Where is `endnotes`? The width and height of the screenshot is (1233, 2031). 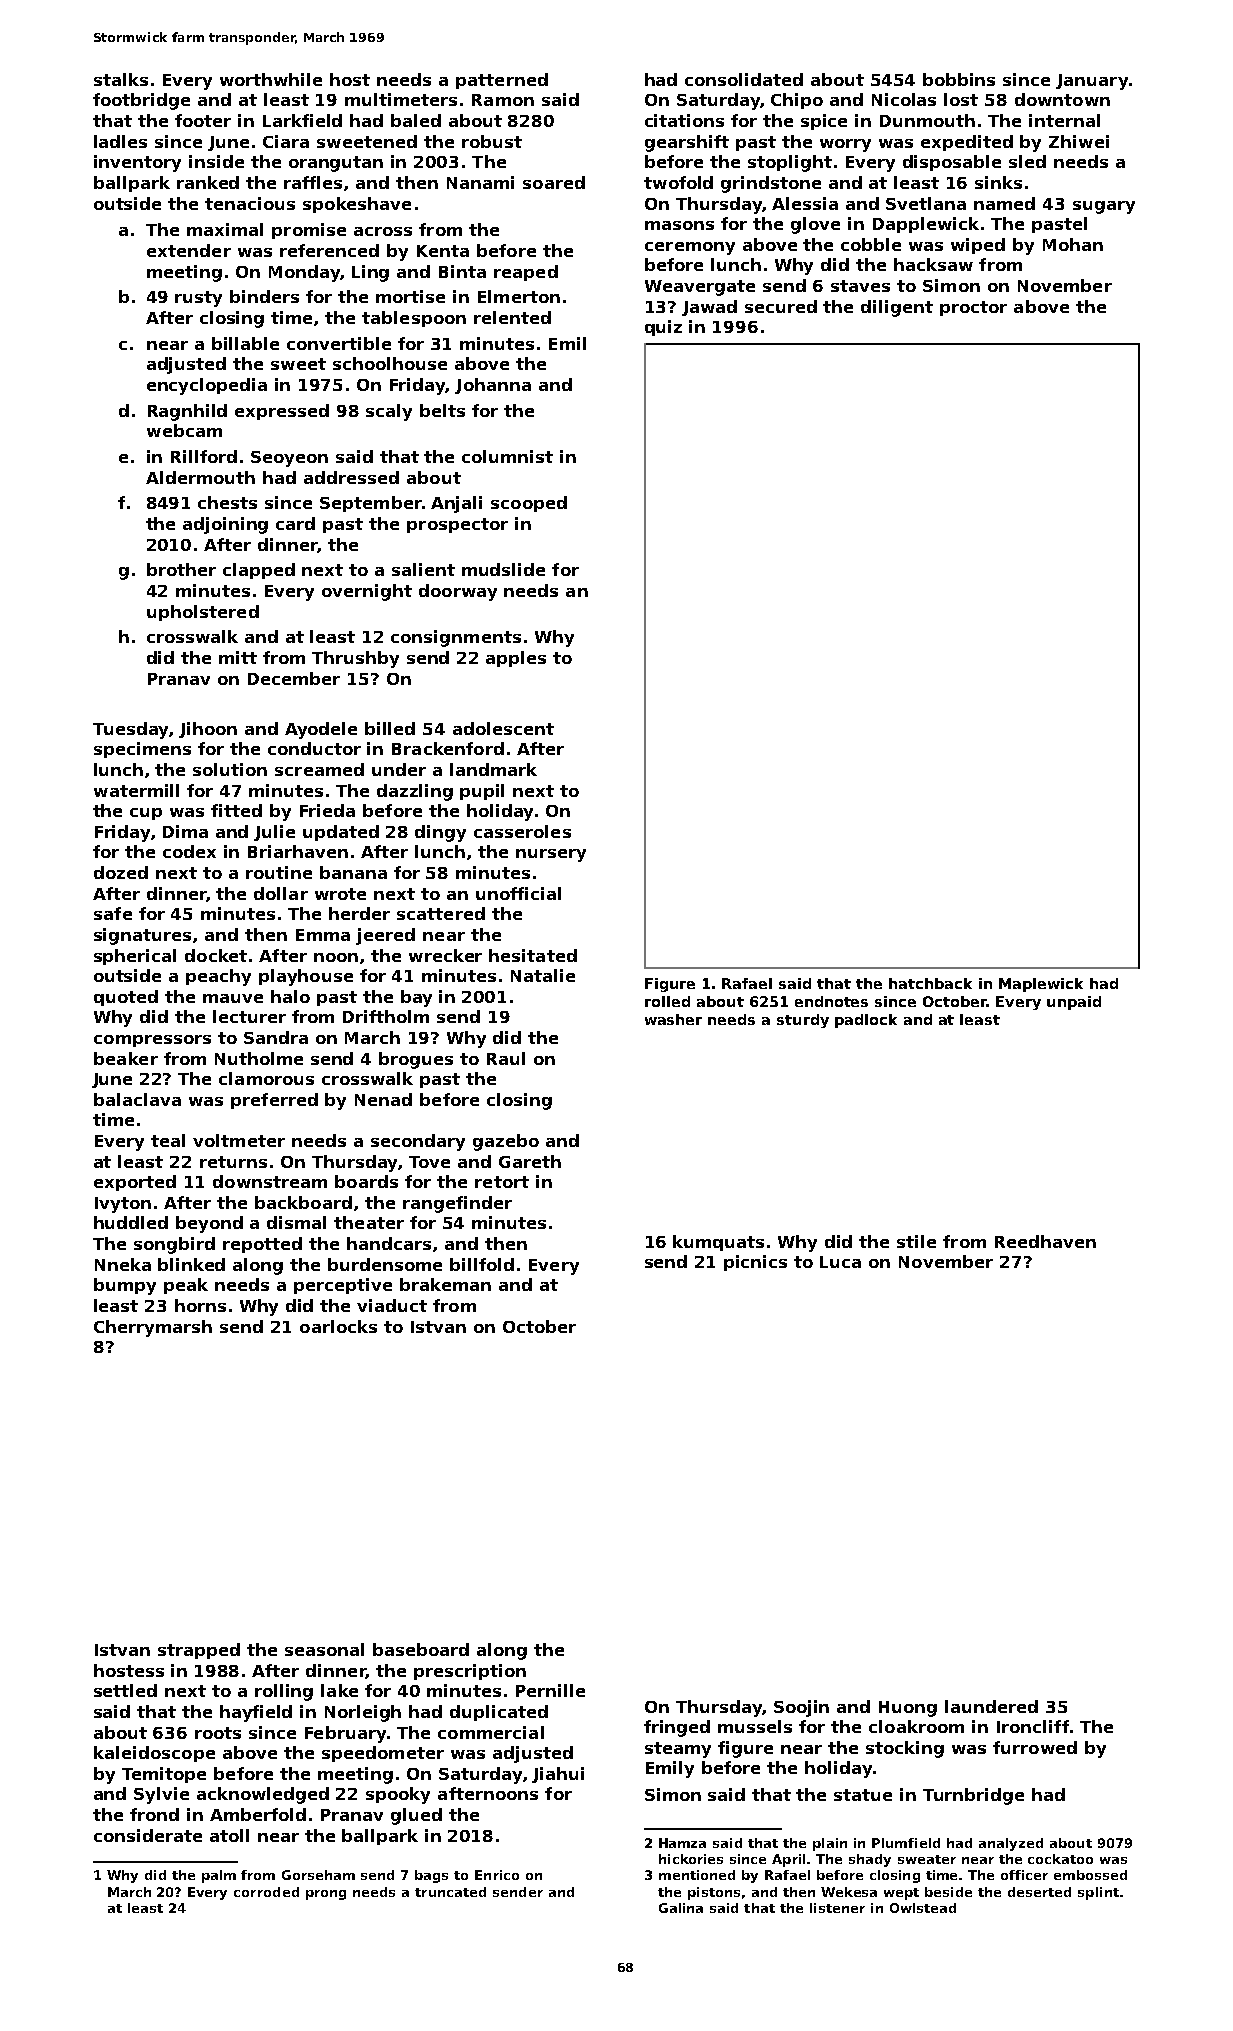
endnotes is located at coordinates (831, 1001).
